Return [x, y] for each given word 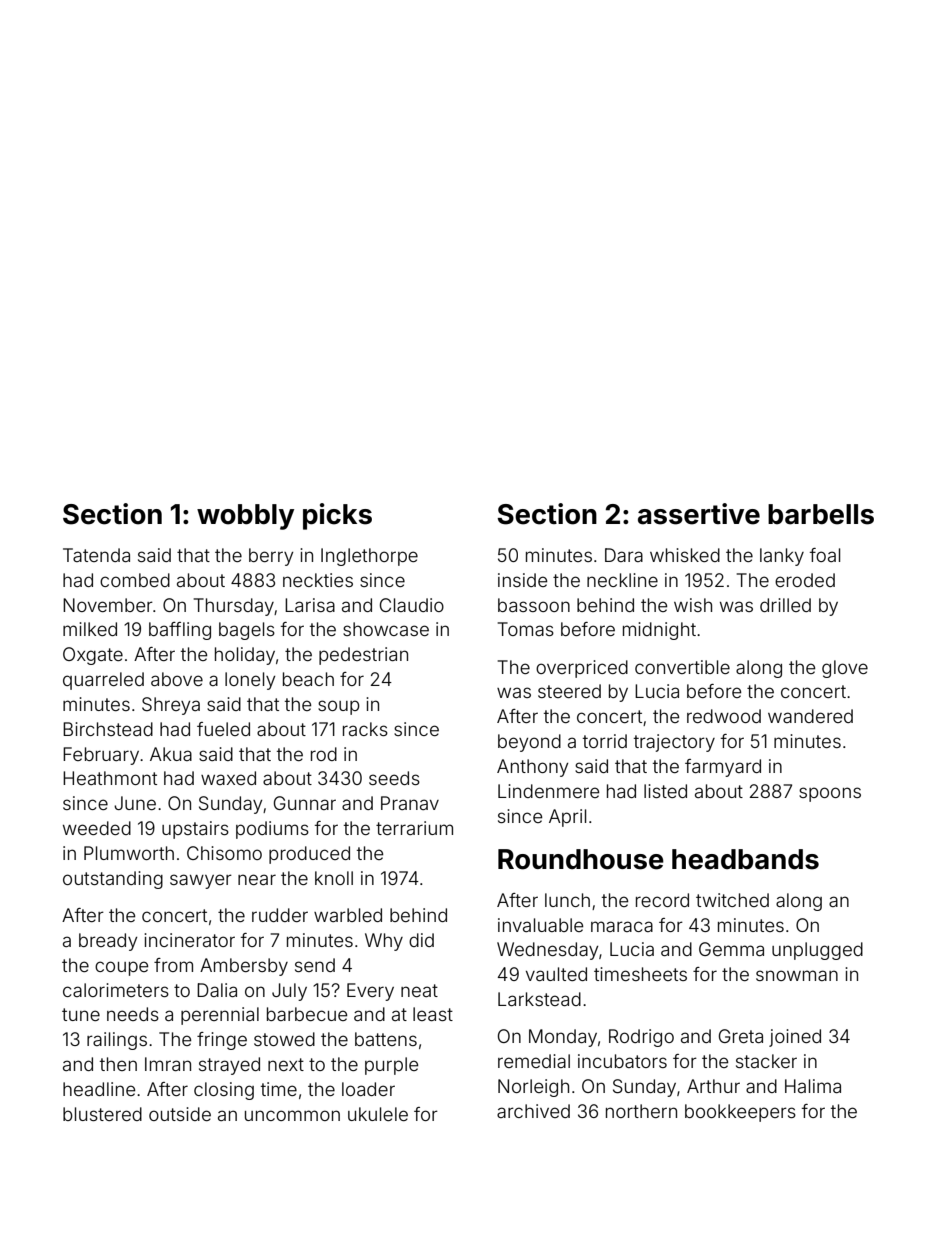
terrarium [414, 828]
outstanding [113, 880]
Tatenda [96, 555]
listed [665, 791]
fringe [222, 1041]
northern [641, 1111]
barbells [821, 514]
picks [337, 516]
